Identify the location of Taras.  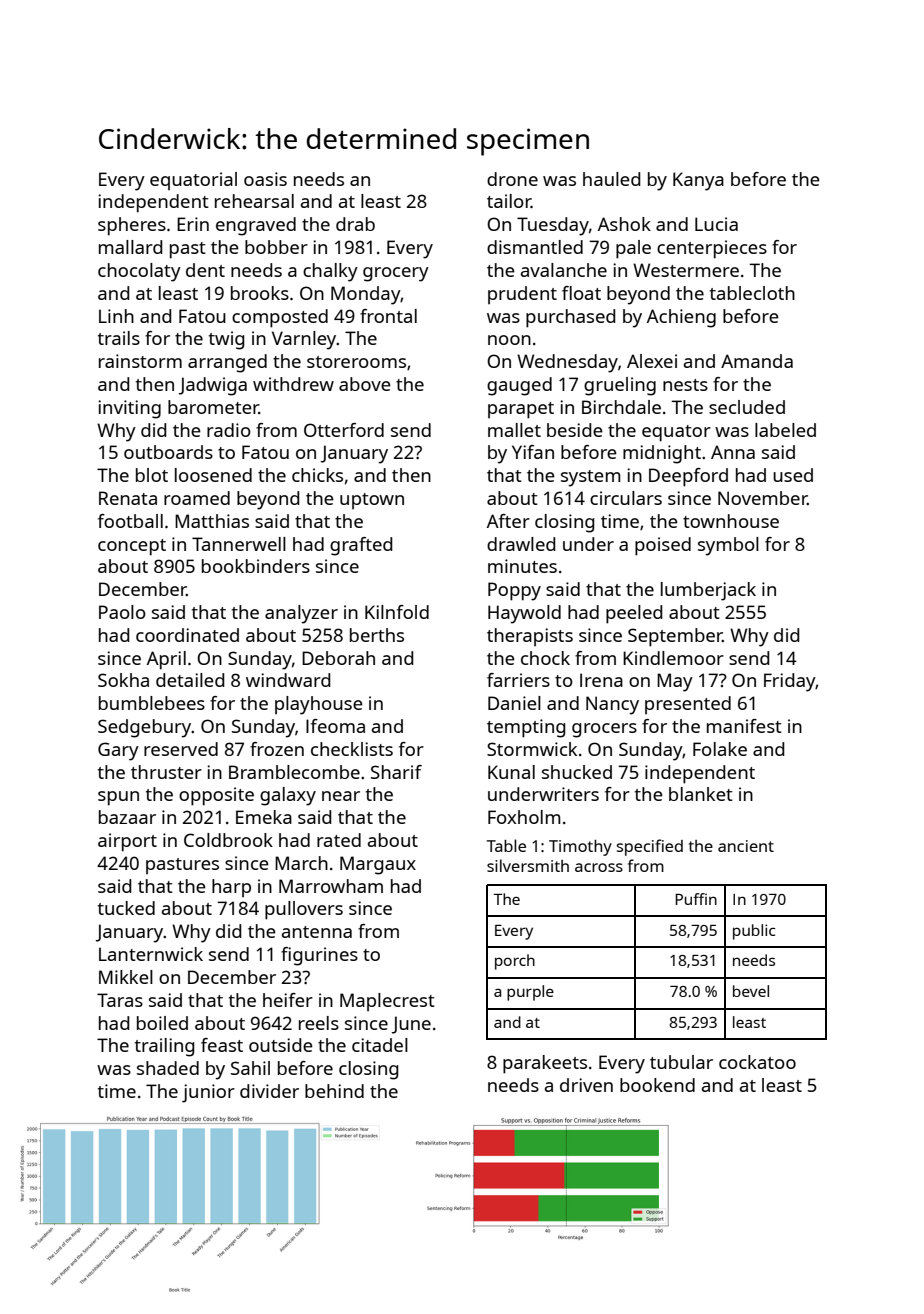
(120, 1000).
